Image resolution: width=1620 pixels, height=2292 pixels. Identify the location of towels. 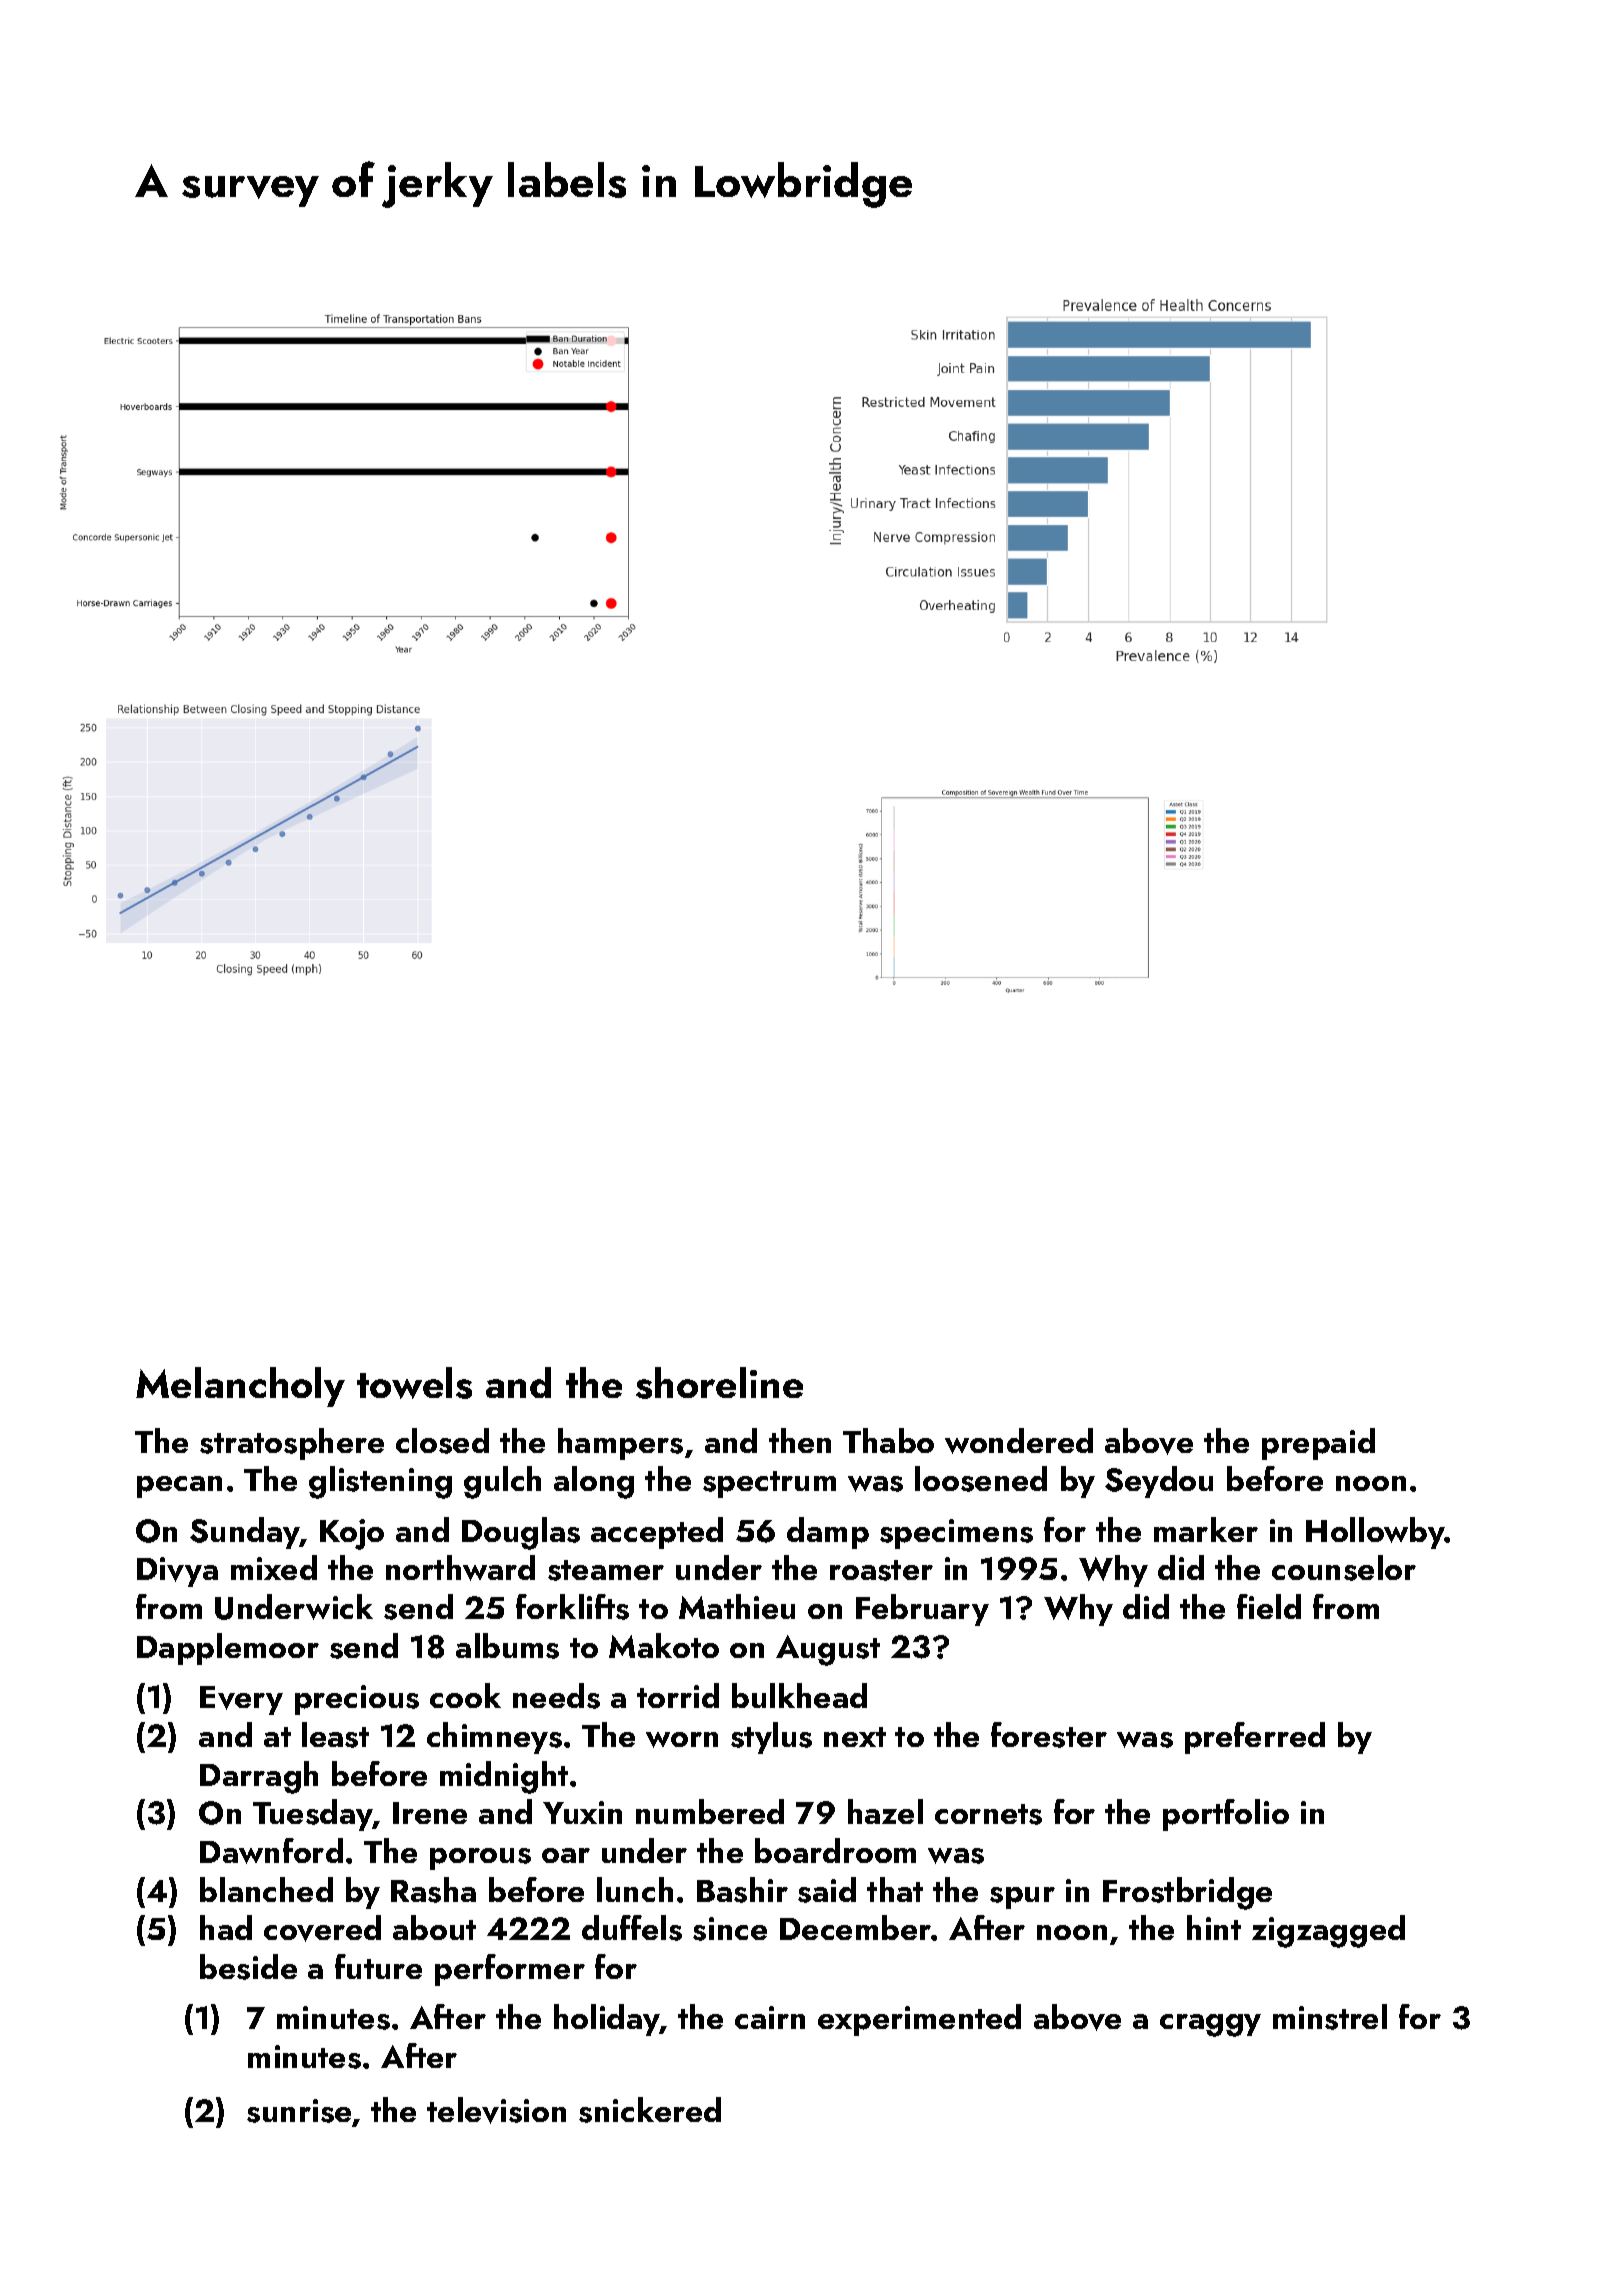
(414, 1383).
